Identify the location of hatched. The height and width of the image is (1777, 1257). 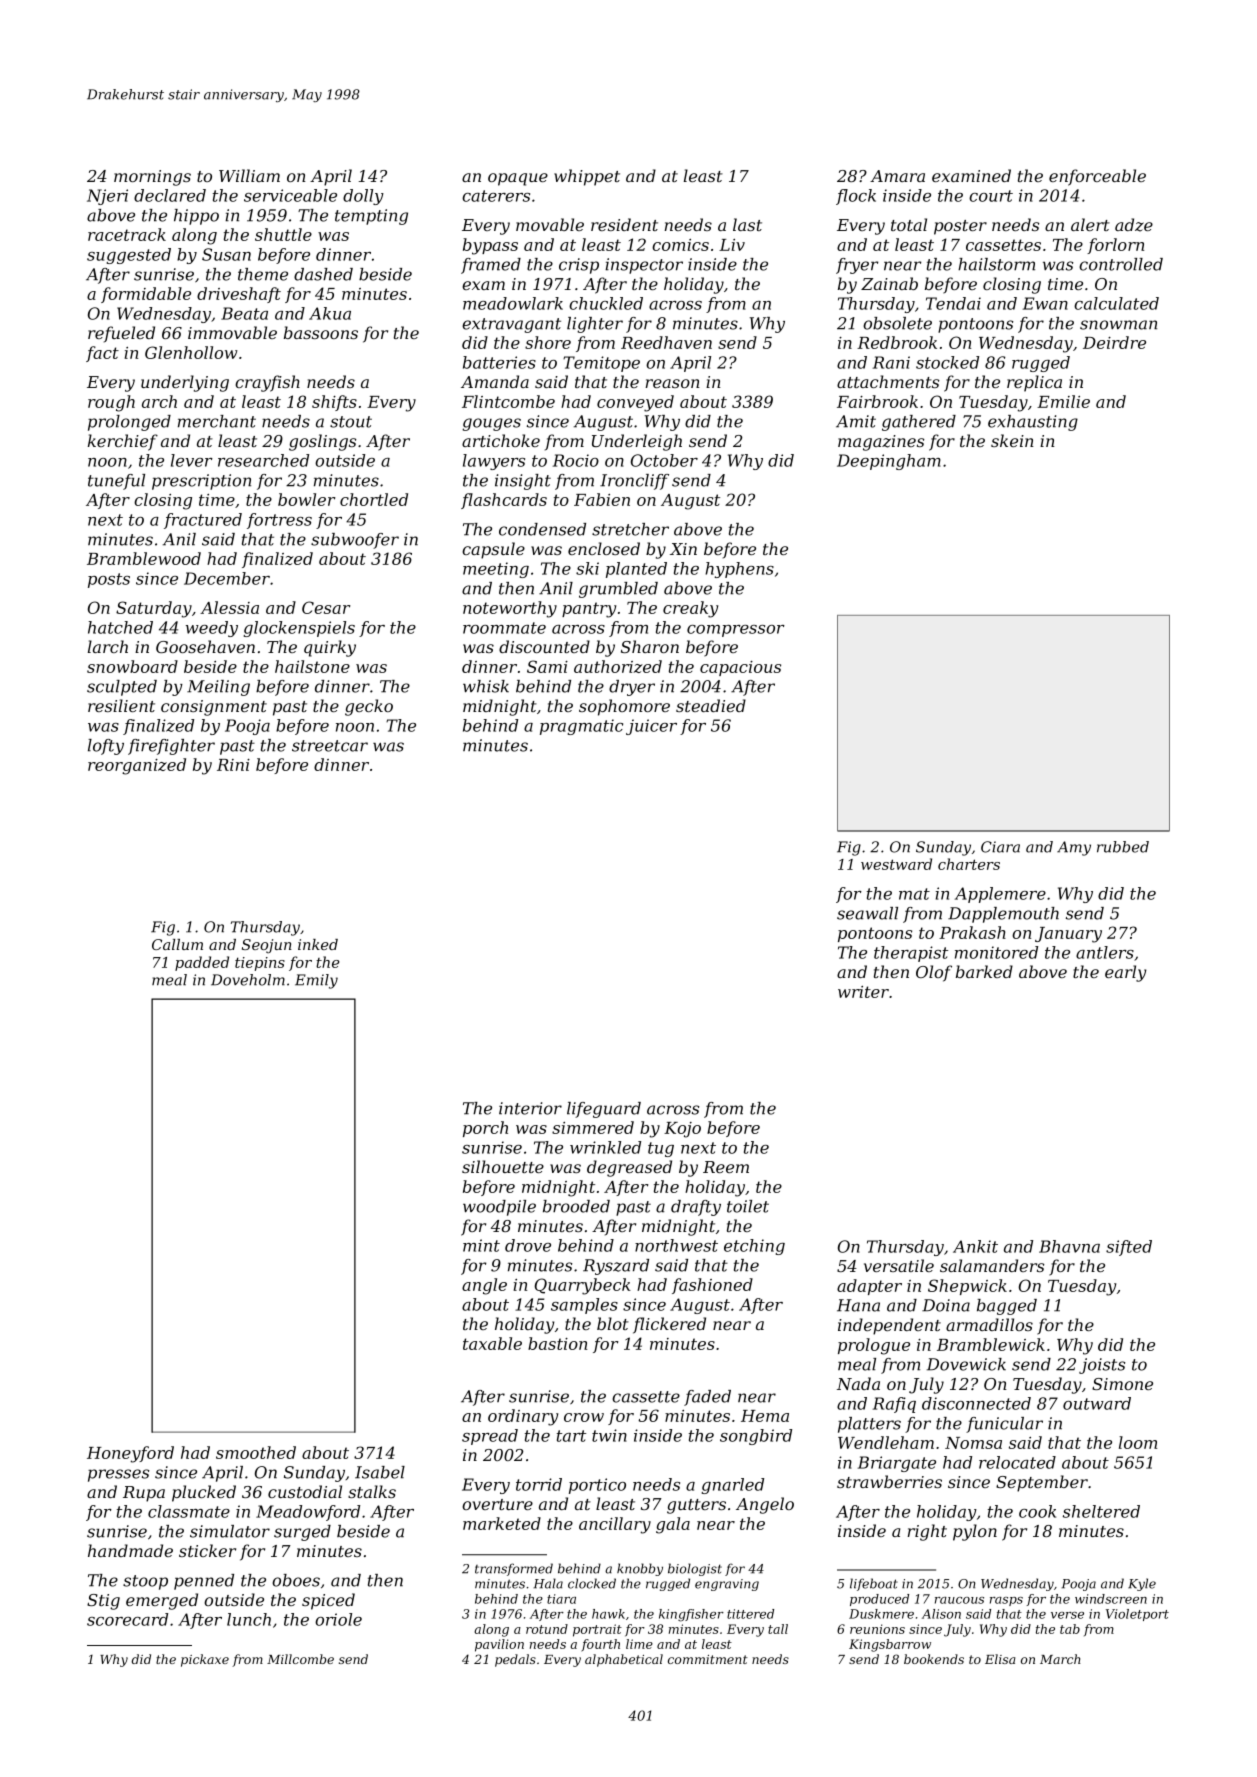
(120, 627).
